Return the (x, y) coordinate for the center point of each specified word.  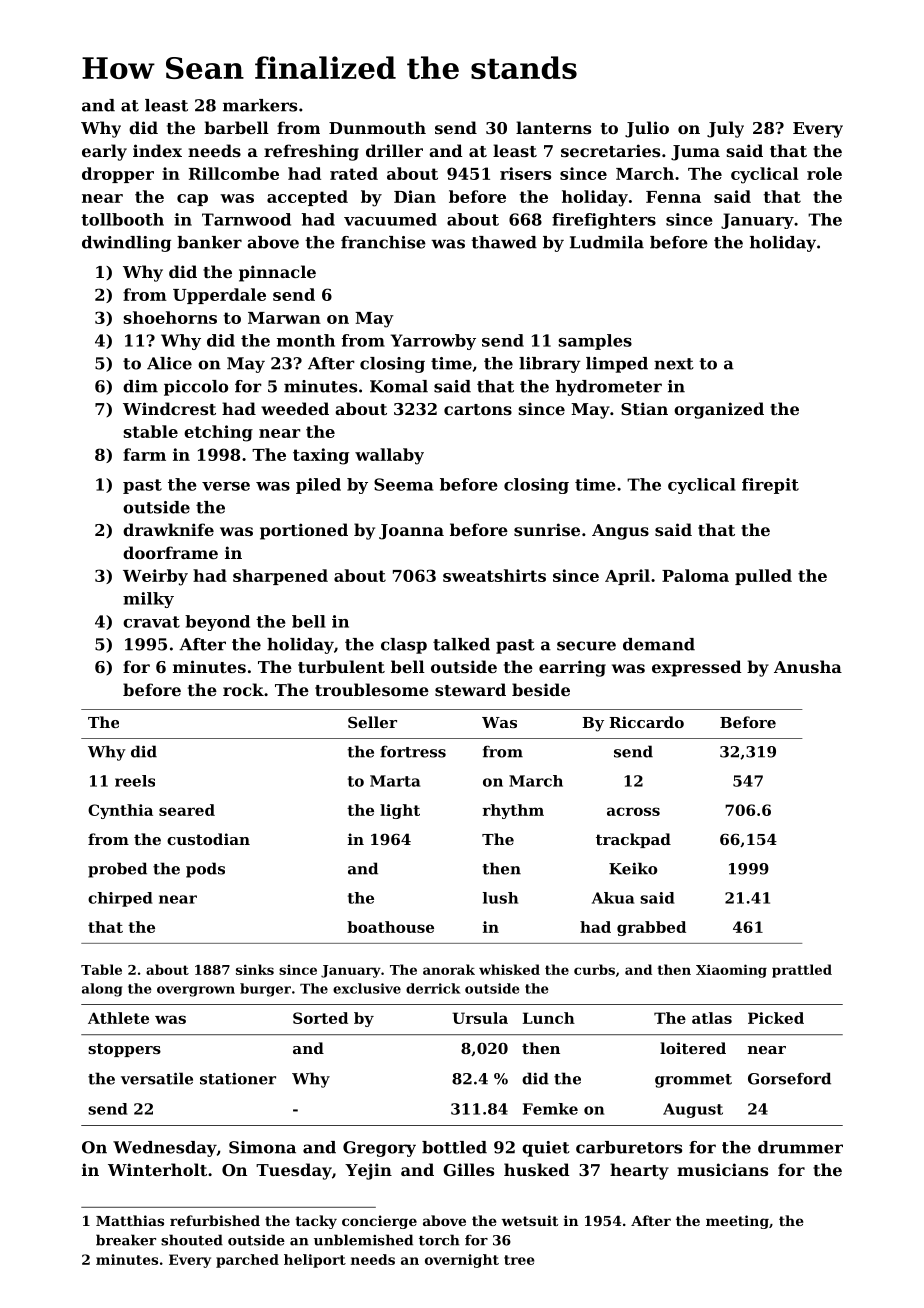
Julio (647, 129)
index (157, 150)
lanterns (553, 127)
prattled (802, 971)
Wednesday (165, 1149)
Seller (372, 722)
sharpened (280, 577)
